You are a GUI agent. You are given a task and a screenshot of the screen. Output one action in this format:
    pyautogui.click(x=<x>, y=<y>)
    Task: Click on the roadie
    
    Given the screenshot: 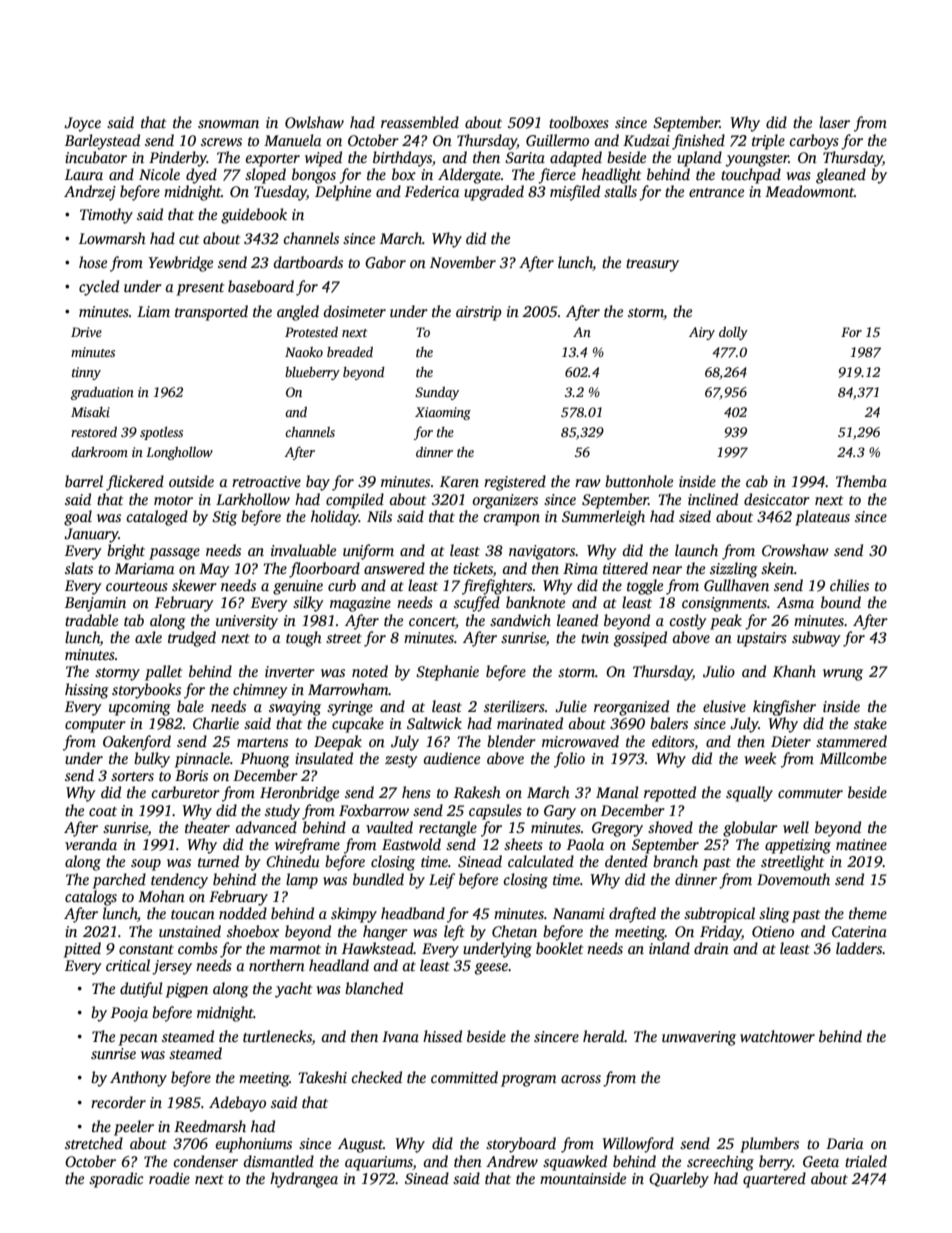 What is the action you would take?
    pyautogui.click(x=169, y=1178)
